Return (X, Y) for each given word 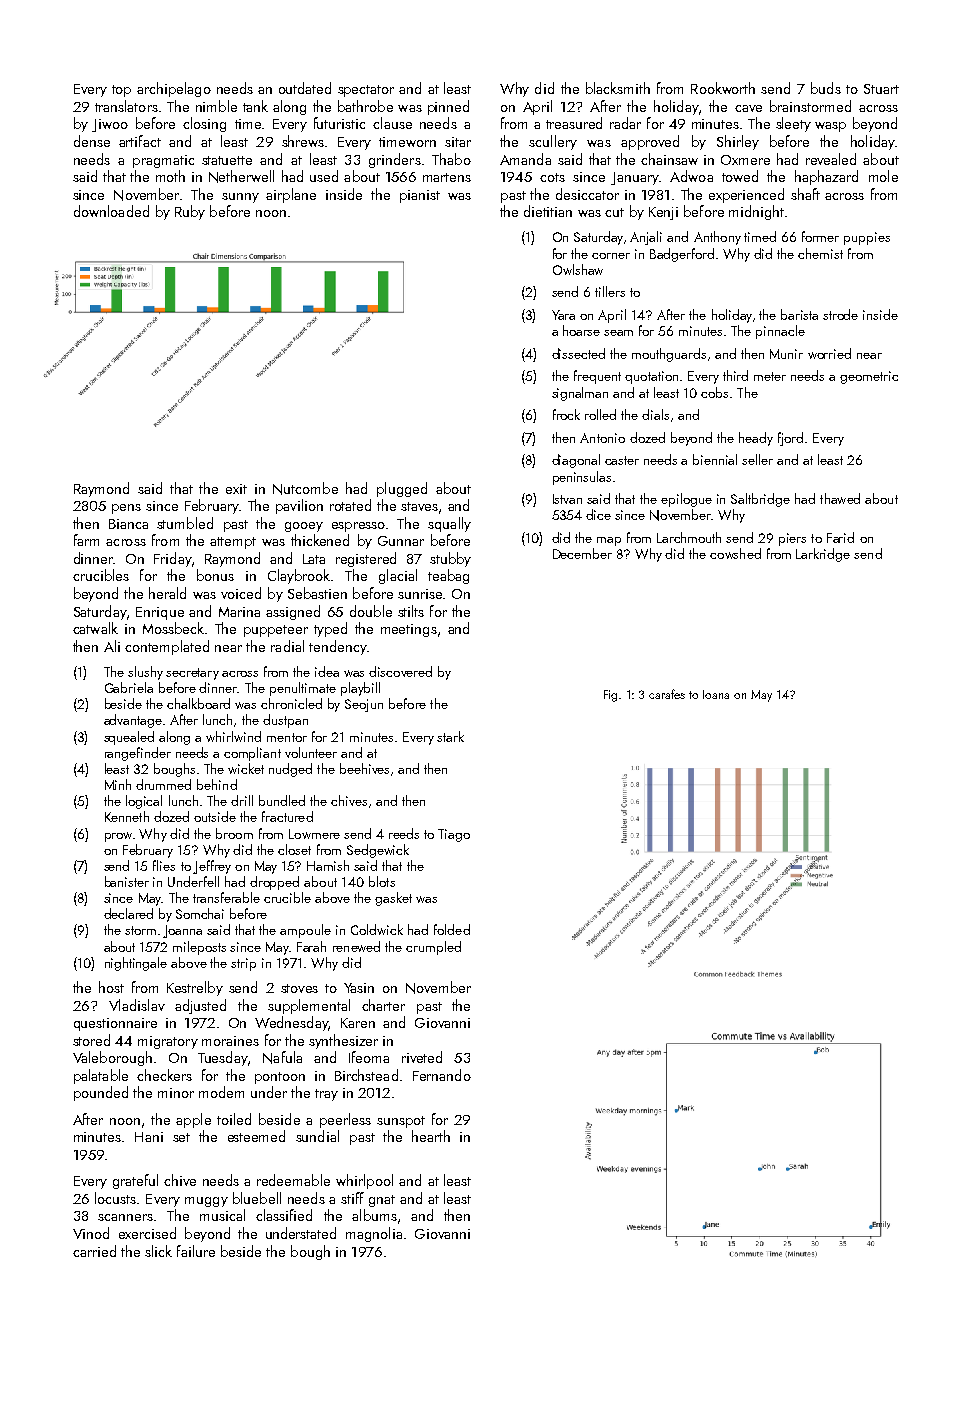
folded (452, 929)
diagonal (576, 461)
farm (86, 540)
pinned (448, 107)
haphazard (826, 177)
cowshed (735, 553)
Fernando (442, 1075)
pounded (101, 1093)
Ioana (716, 694)
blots (382, 881)
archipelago (174, 89)
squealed (129, 738)
